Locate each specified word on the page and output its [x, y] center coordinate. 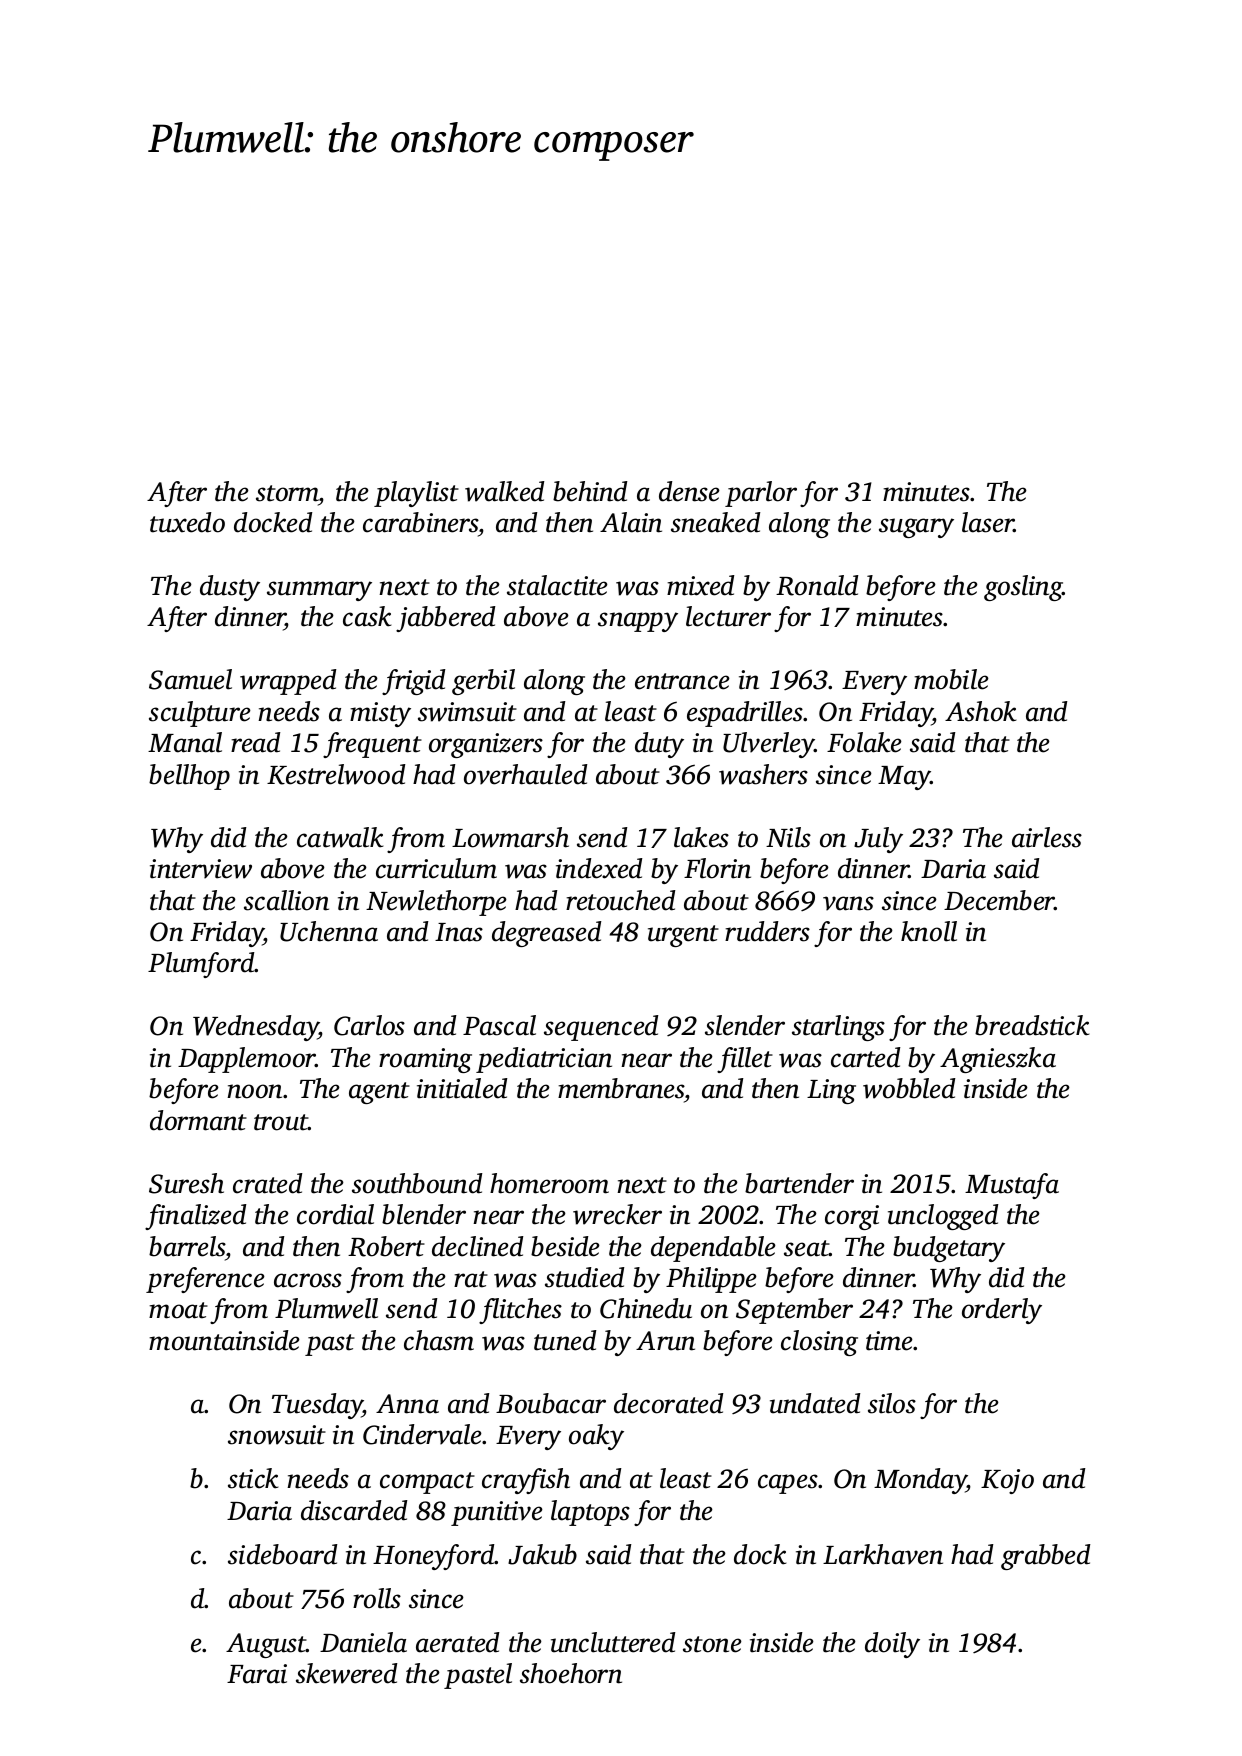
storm [287, 493]
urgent [683, 936]
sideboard [282, 1554]
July [878, 840]
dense [689, 491]
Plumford [201, 965]
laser [988, 522]
